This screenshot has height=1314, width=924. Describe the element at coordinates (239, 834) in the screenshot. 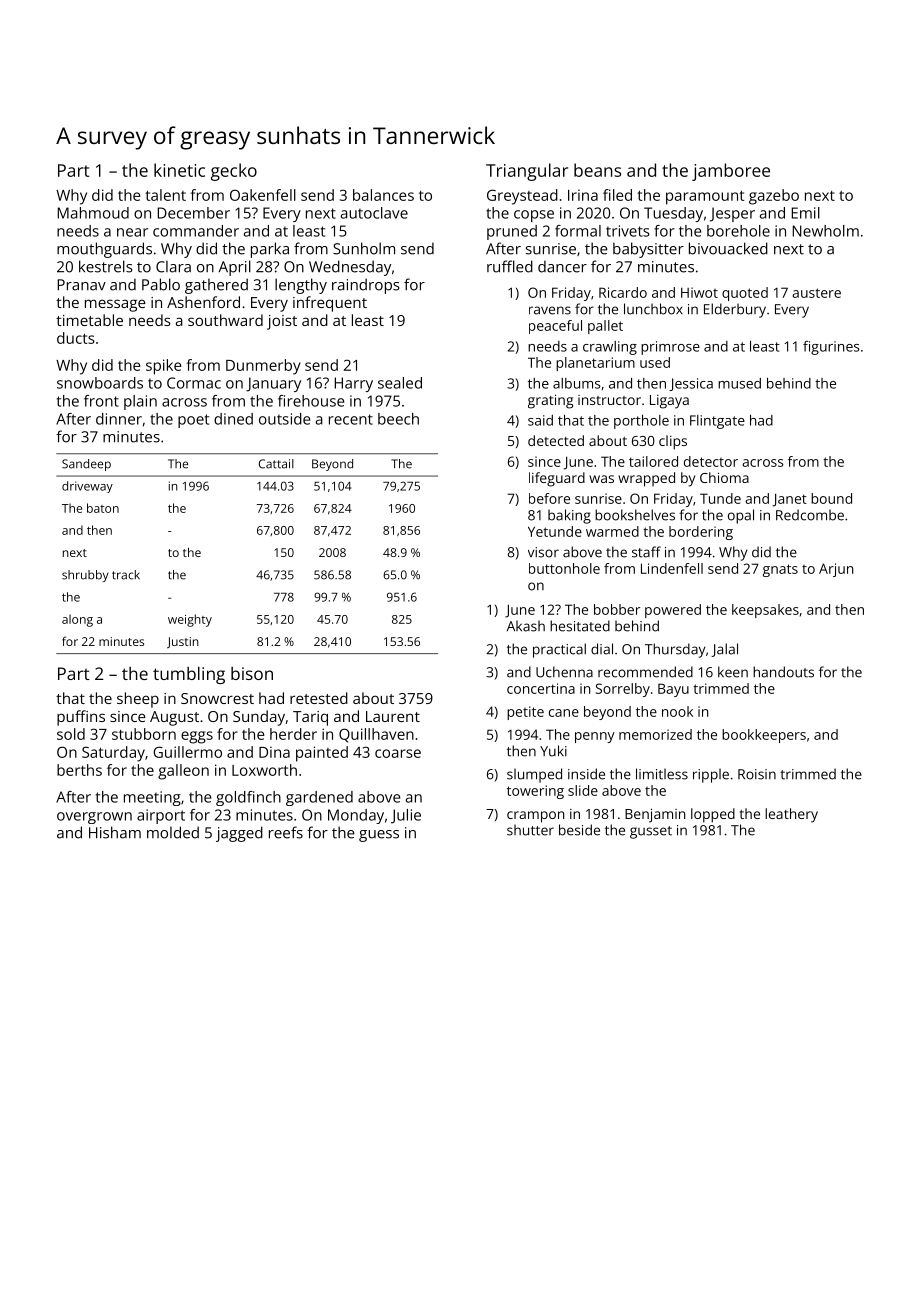

I see `jagged` at that location.
